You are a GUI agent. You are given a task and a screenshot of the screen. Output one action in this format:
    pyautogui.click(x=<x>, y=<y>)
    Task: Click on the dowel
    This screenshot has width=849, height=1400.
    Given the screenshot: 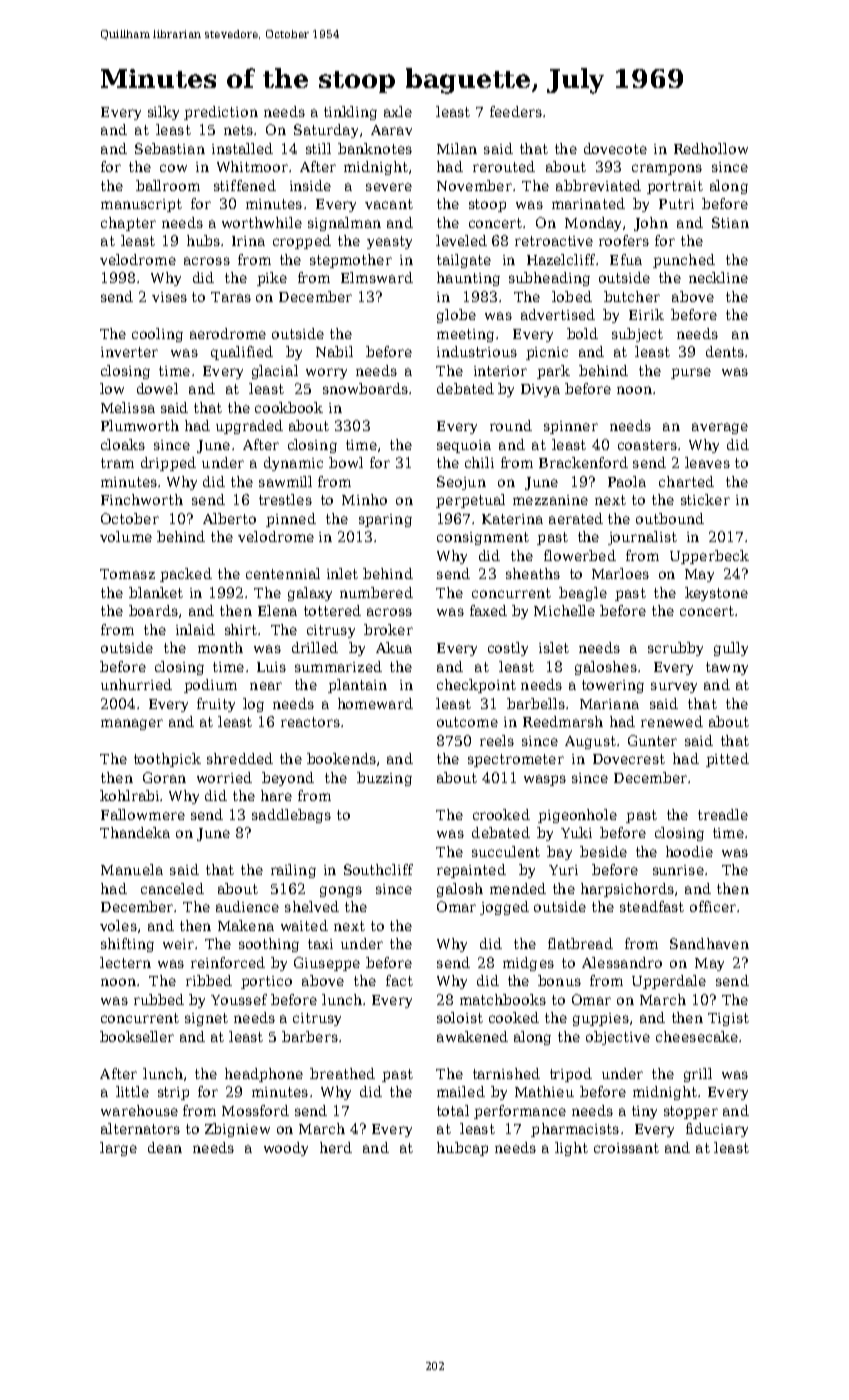 What is the action you would take?
    pyautogui.click(x=157, y=388)
